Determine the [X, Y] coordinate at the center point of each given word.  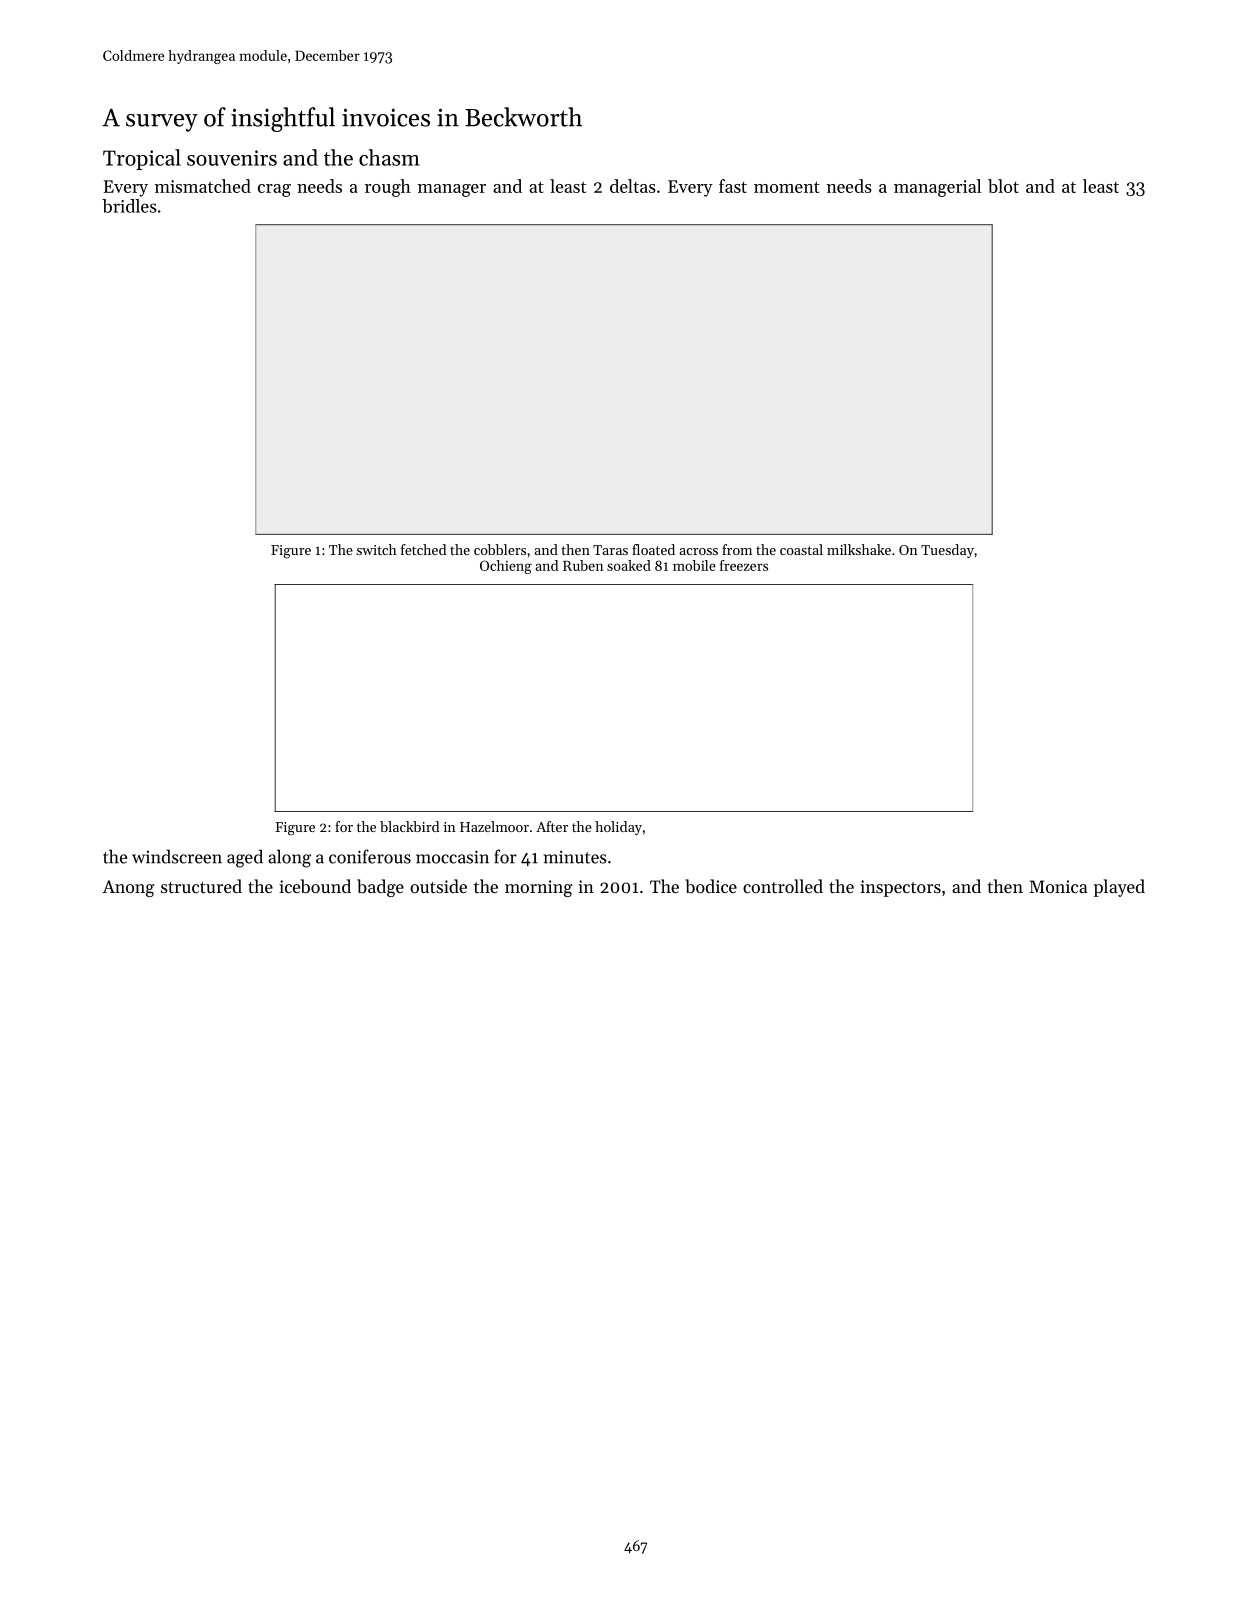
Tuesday [947, 551]
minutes [575, 857]
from [737, 549]
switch [377, 549]
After [552, 826]
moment [787, 187]
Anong [128, 888]
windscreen [177, 856]
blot [1003, 186]
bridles [129, 206]
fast [733, 186]
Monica [1058, 886]
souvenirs [232, 158]
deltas [633, 186]
